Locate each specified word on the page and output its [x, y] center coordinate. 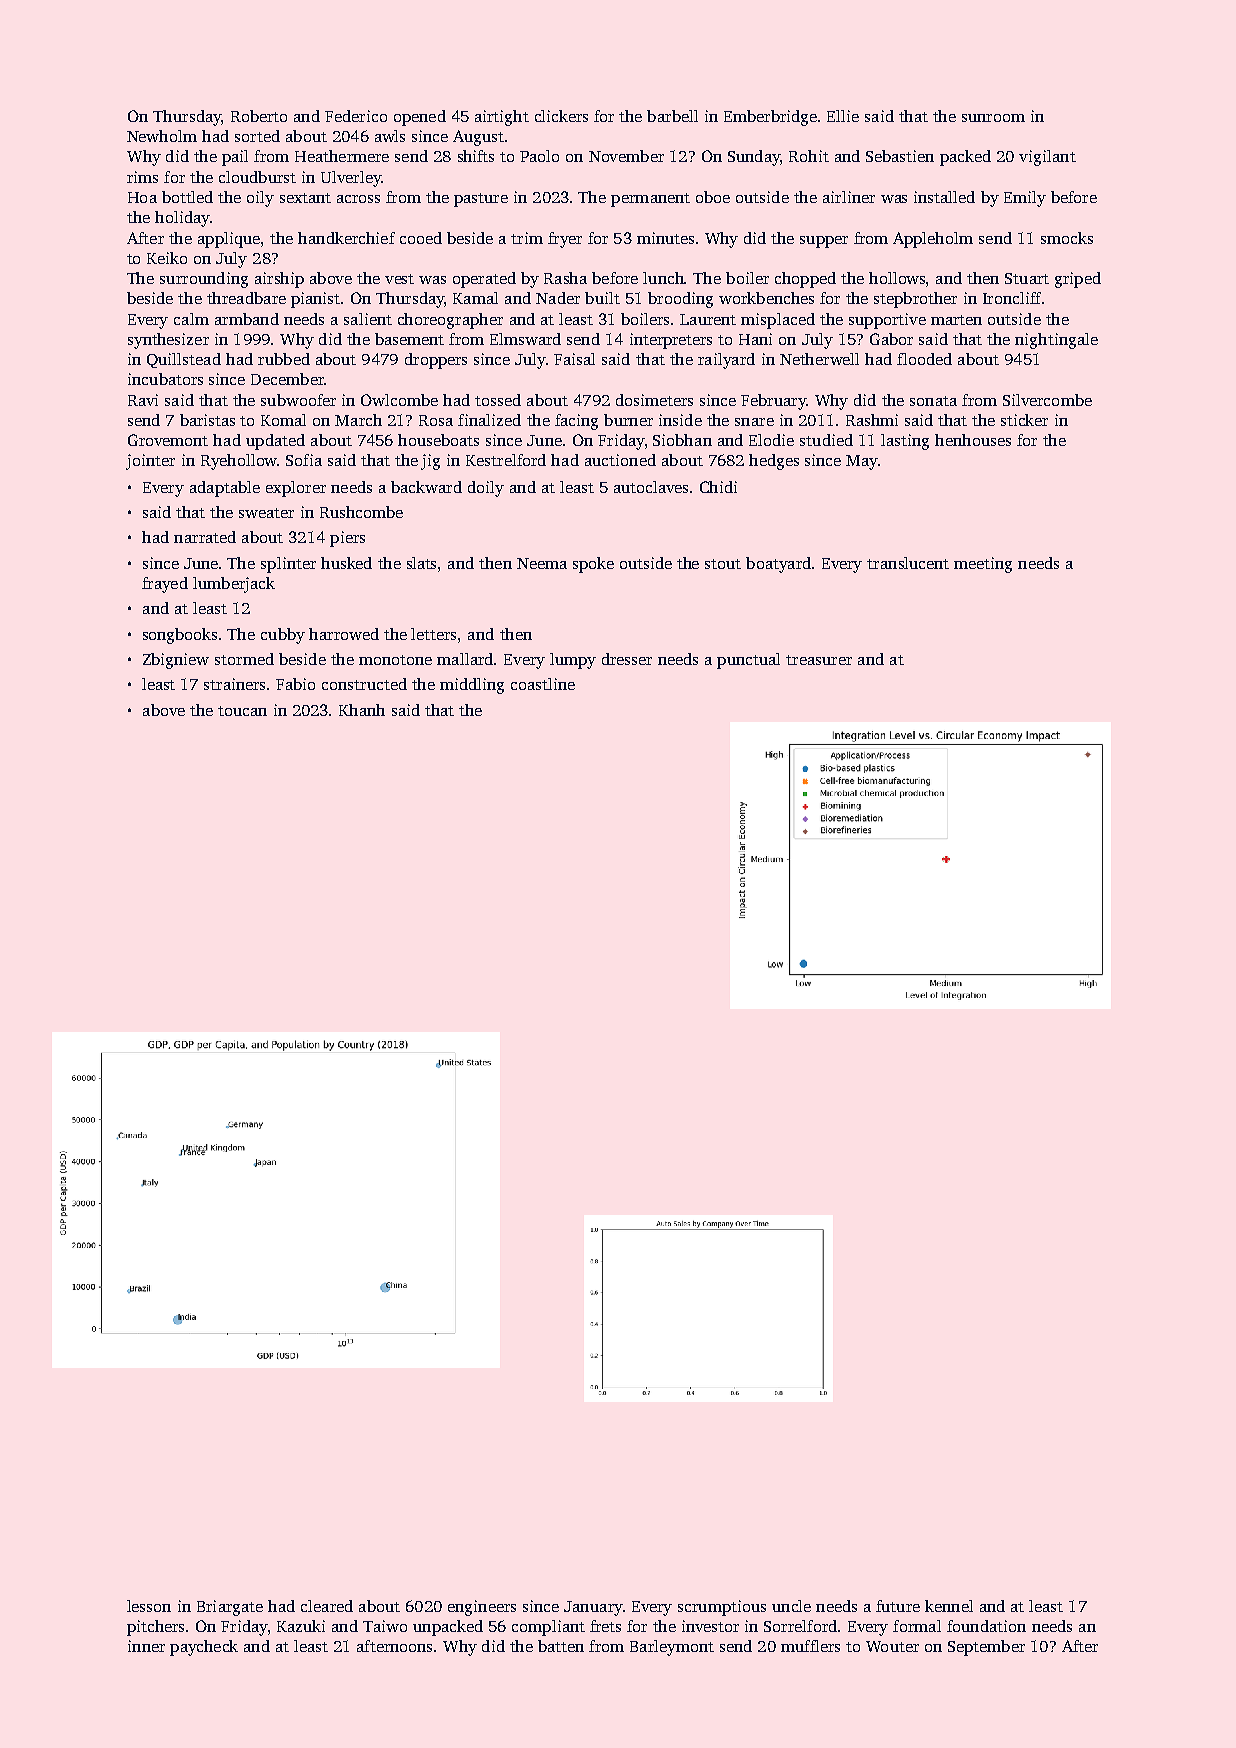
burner [628, 420]
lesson [149, 1606]
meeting [983, 565]
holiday [182, 219]
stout [723, 564]
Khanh [362, 710]
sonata [933, 401]
